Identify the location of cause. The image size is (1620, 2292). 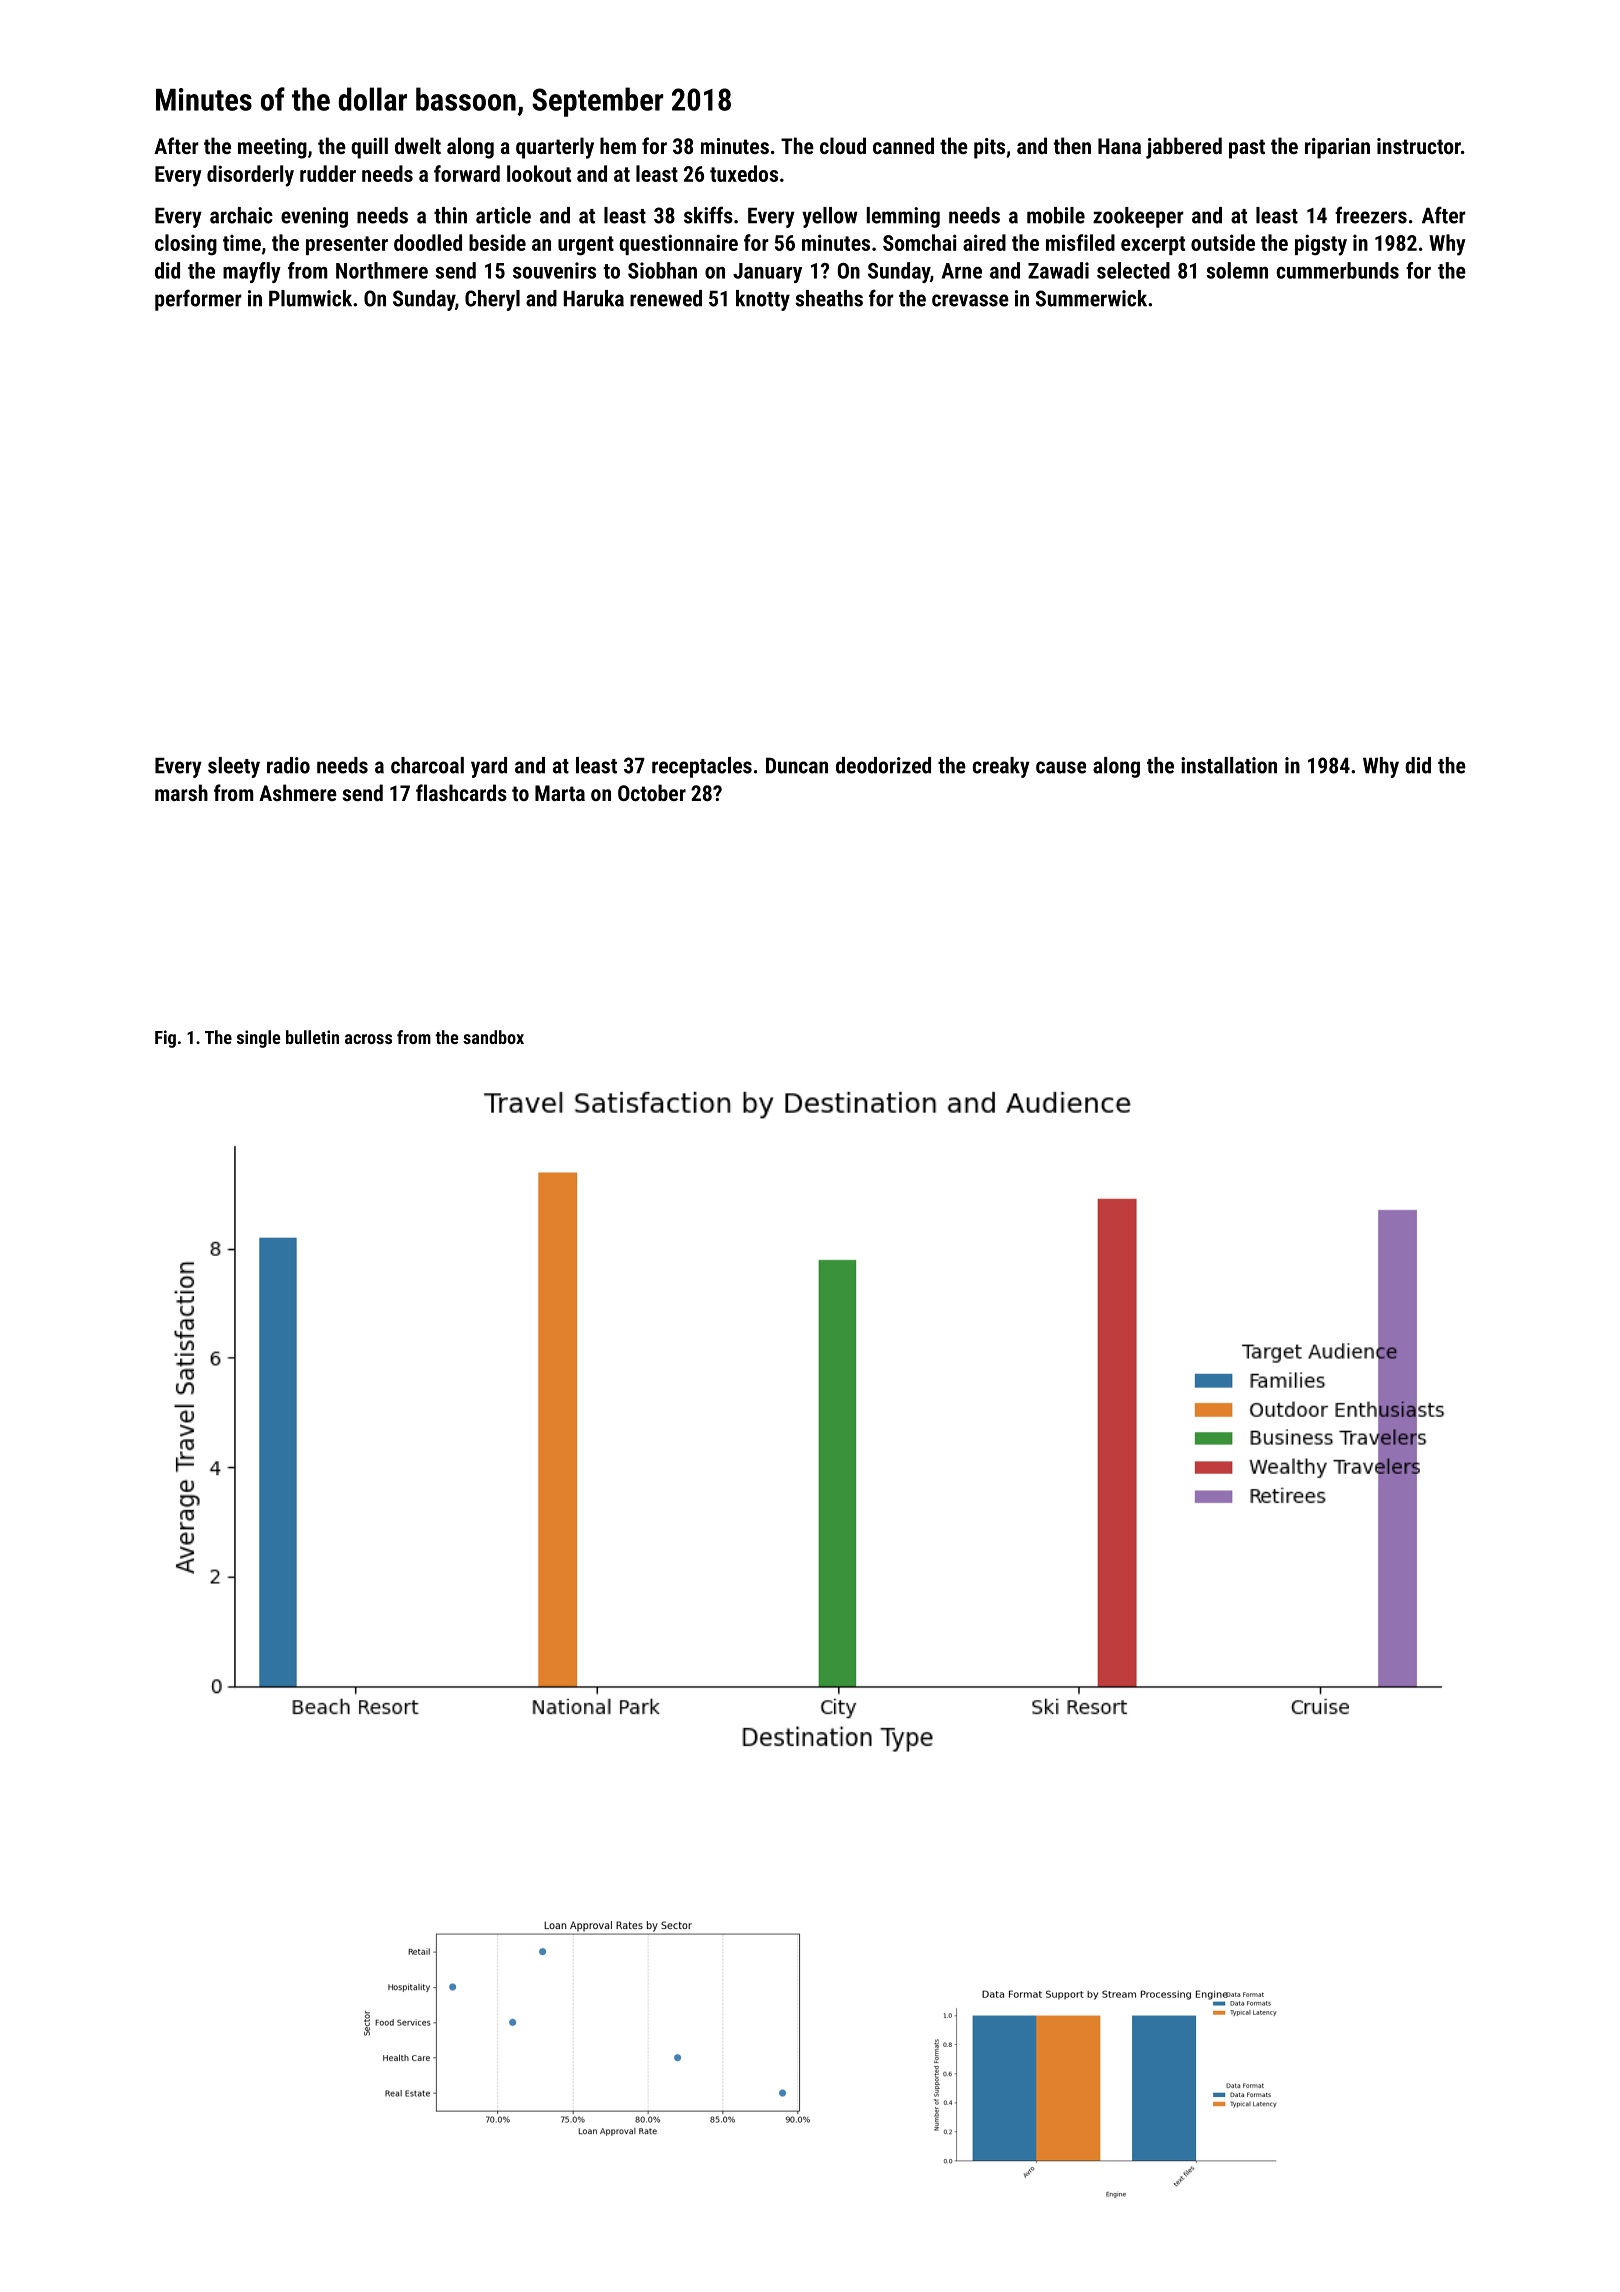
(1061, 767).
